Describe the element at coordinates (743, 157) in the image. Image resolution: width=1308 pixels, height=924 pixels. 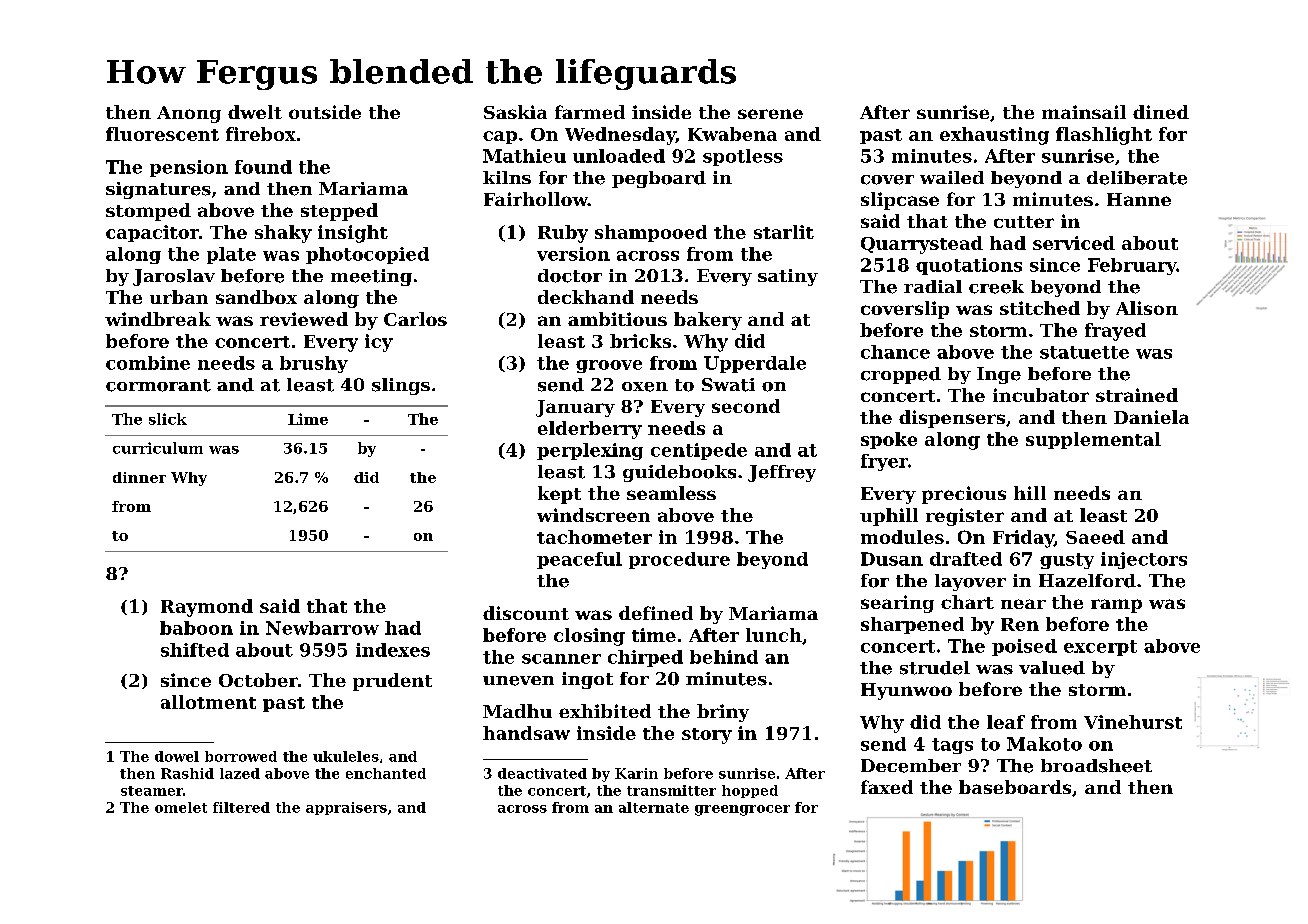
I see `spotless` at that location.
